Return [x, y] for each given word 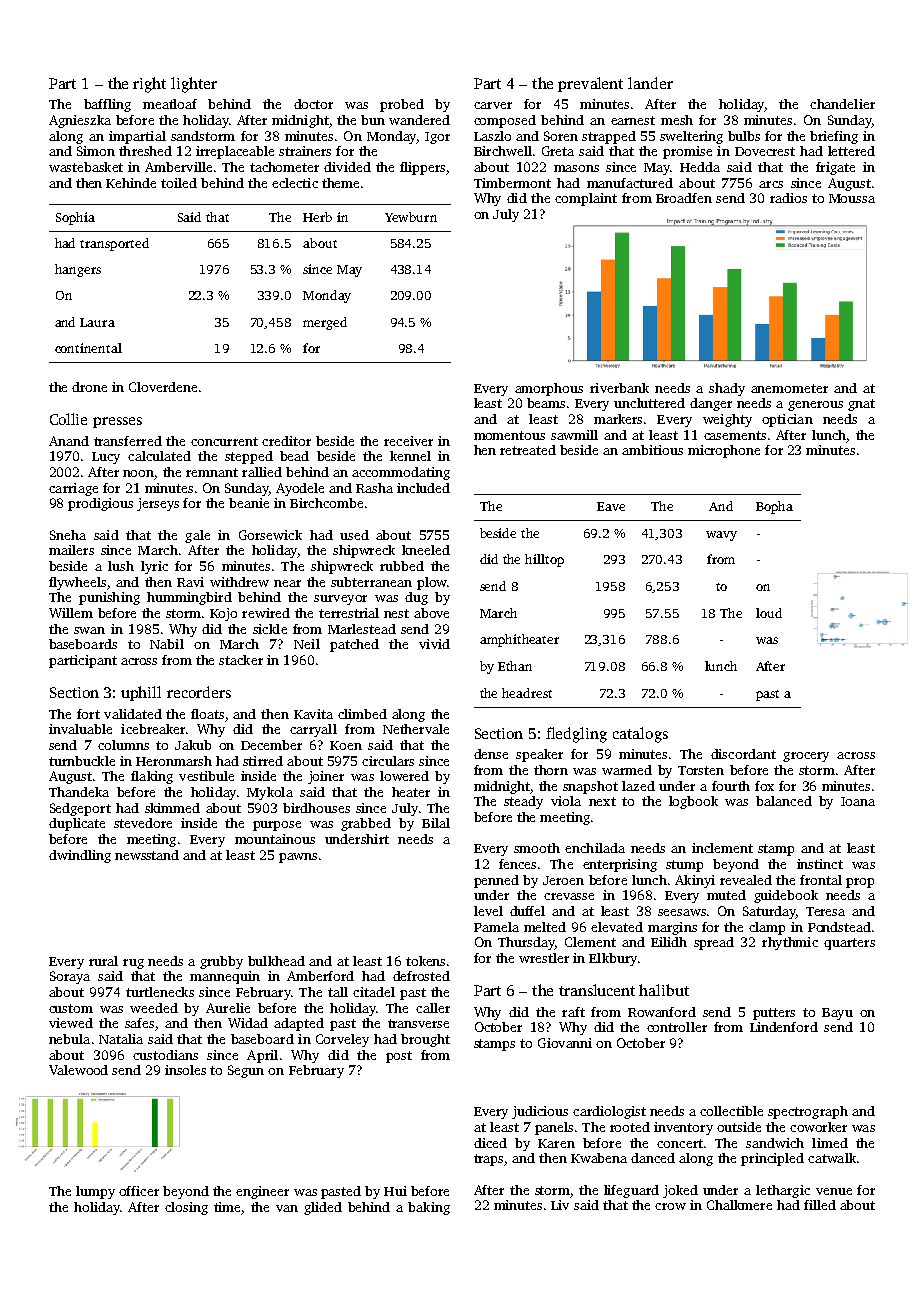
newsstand [147, 855]
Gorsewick [270, 535]
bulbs [744, 136]
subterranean [371, 582]
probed [402, 105]
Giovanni [565, 1043]
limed [830, 1143]
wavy [721, 536]
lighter [194, 85]
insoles [185, 1070]
